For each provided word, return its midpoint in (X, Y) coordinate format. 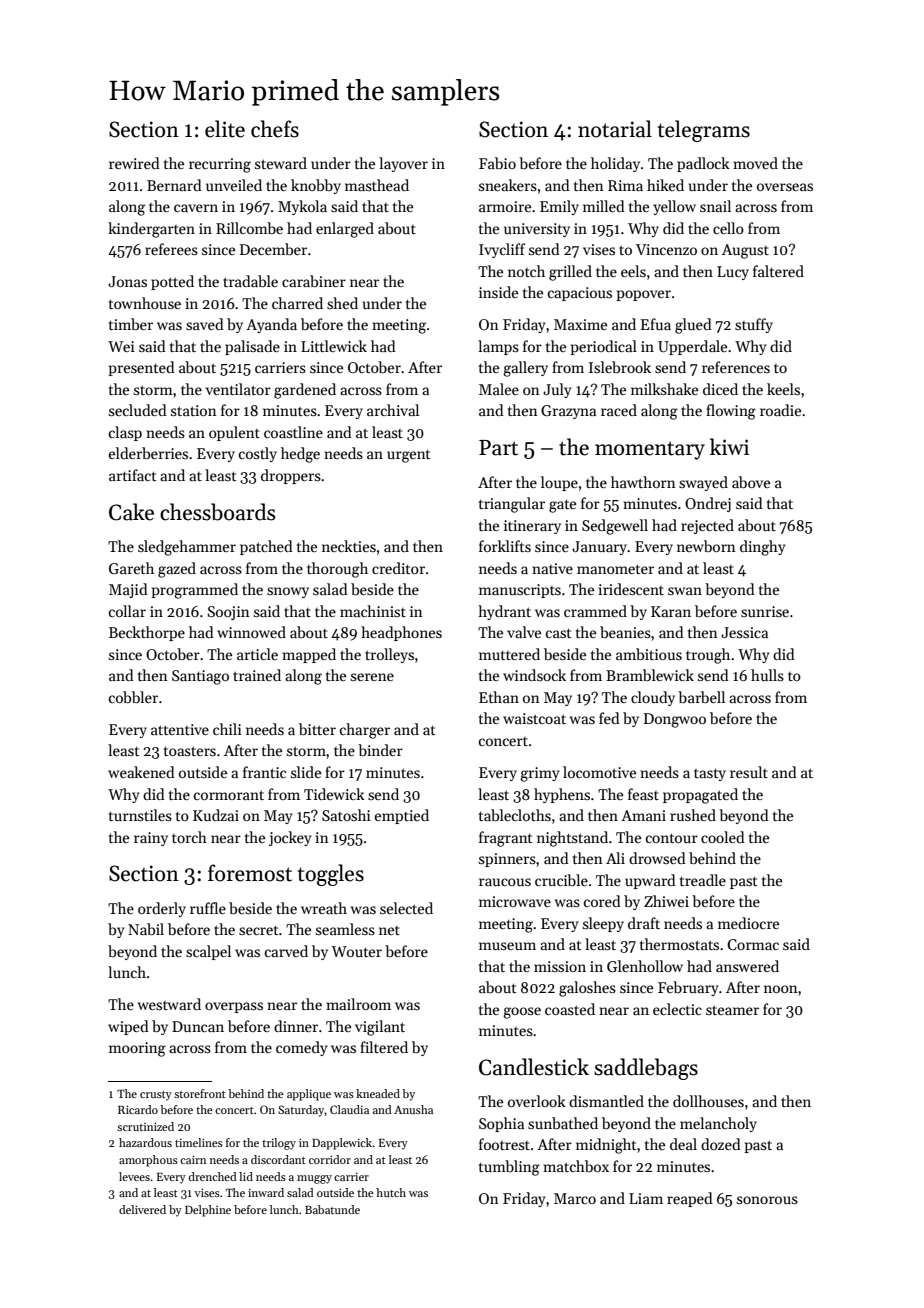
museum (507, 946)
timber (131, 324)
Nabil (146, 929)
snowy (288, 592)
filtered (384, 1047)
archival (393, 410)
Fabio (497, 163)
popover (643, 295)
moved (755, 163)
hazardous (145, 1142)
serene (372, 677)
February (688, 988)
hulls (767, 675)
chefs (275, 129)
